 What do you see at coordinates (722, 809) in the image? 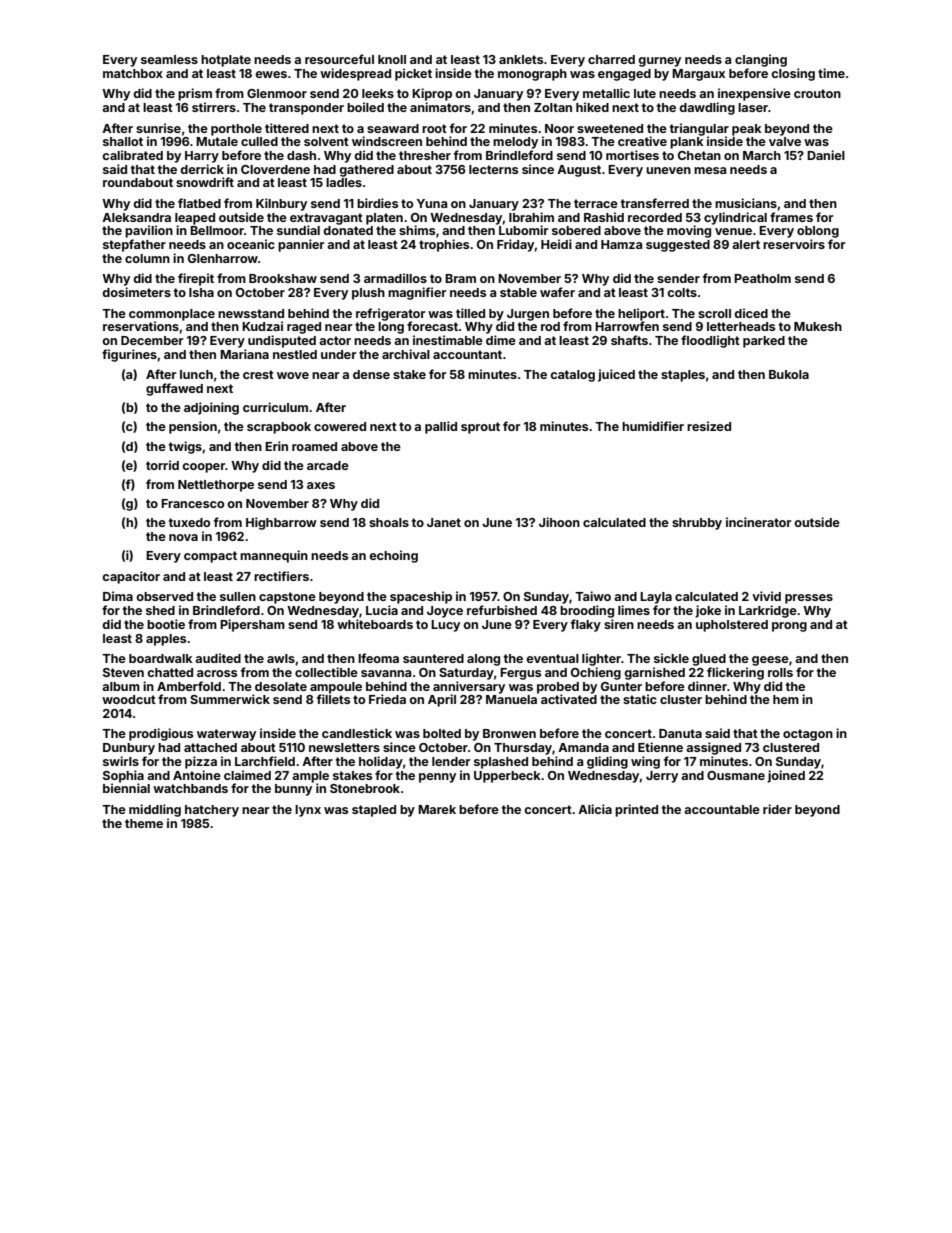
I see `accountable` at bounding box center [722, 809].
